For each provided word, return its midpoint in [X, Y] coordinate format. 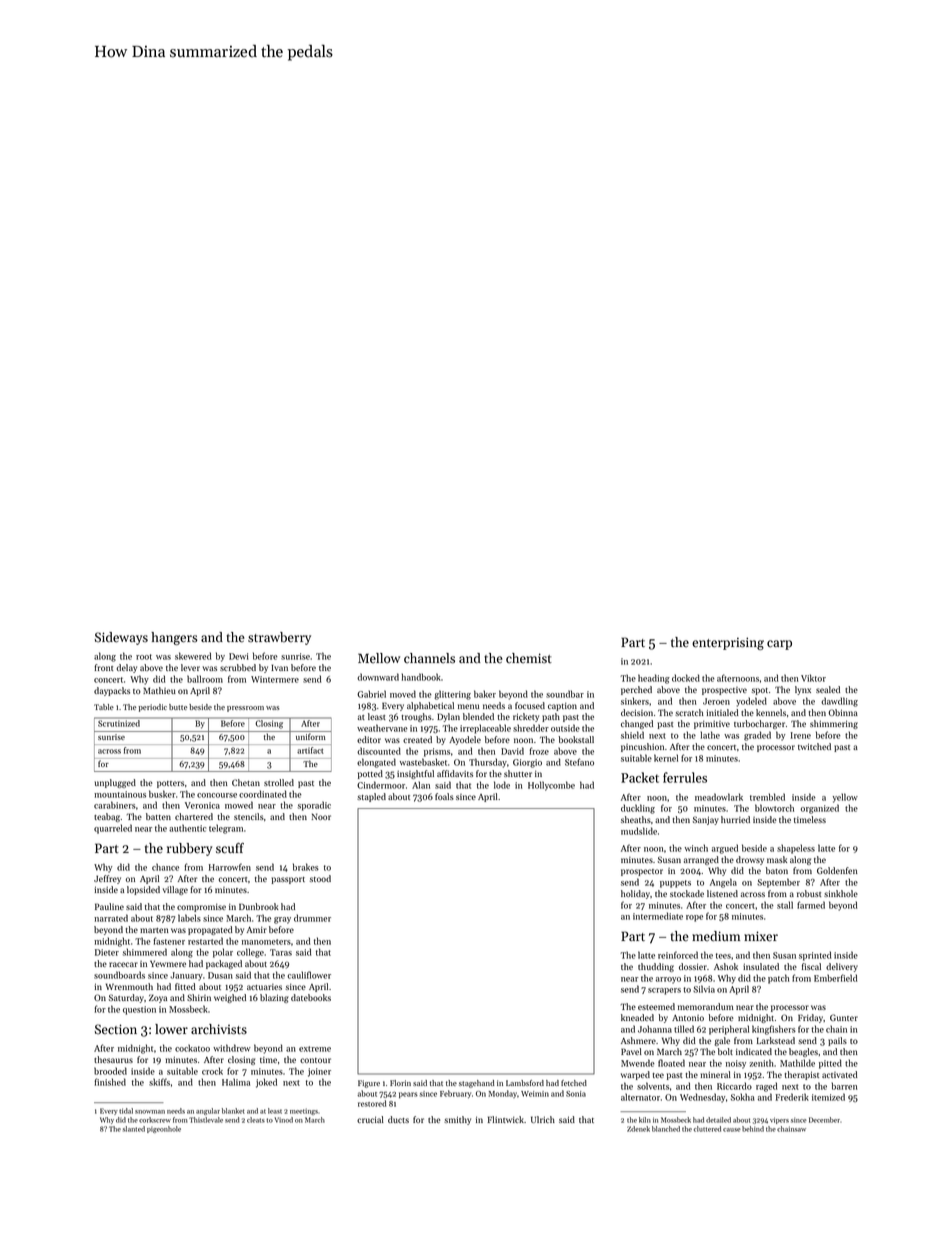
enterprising [728, 643]
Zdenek [638, 1129]
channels [429, 658]
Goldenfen [837, 870]
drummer [312, 918]
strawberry [279, 638]
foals [444, 796]
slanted [134, 1129]
